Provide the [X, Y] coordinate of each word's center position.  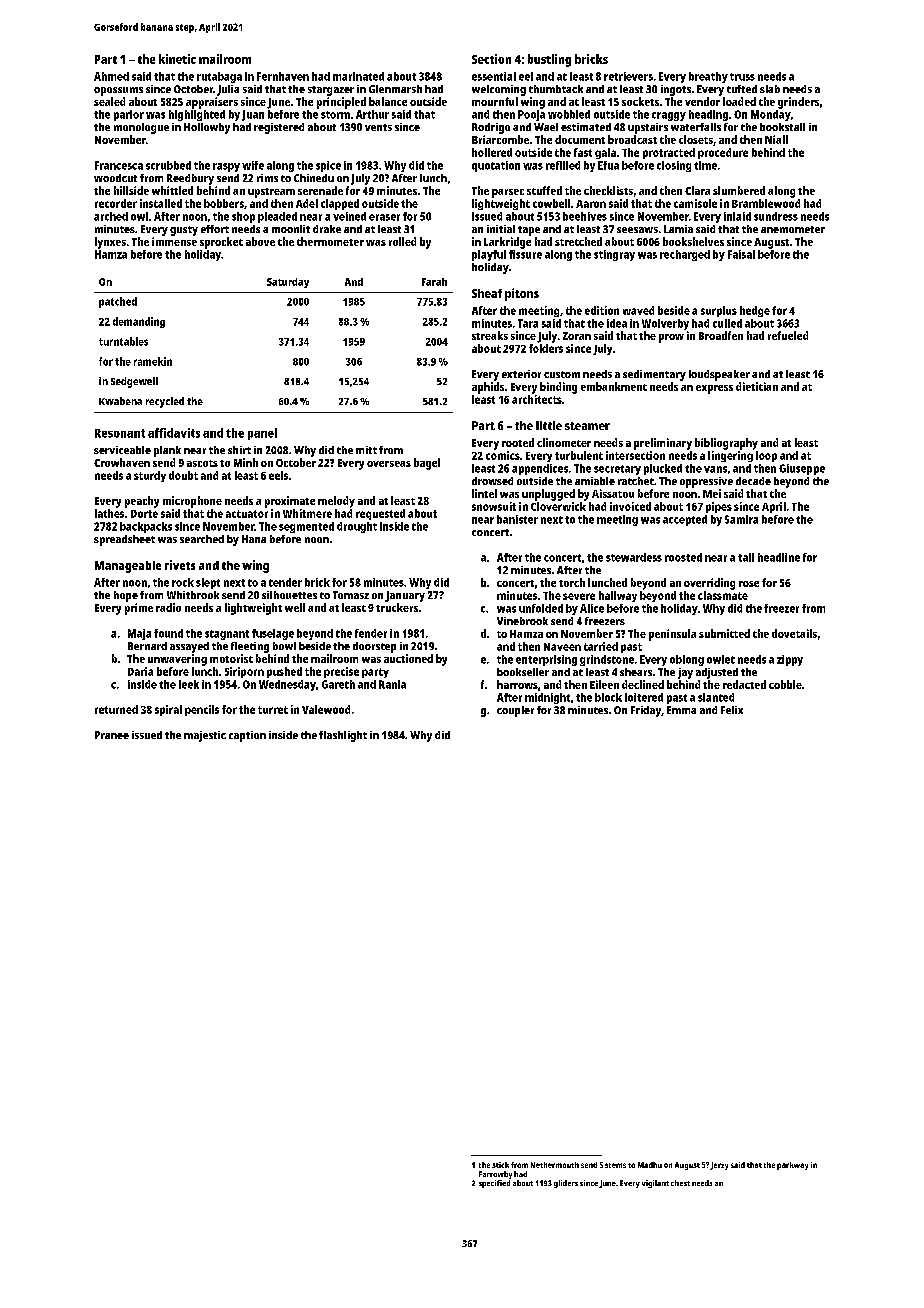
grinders [798, 103]
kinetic [177, 59]
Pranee [112, 735]
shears [636, 672]
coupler [515, 711]
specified [494, 1184]
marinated [358, 76]
